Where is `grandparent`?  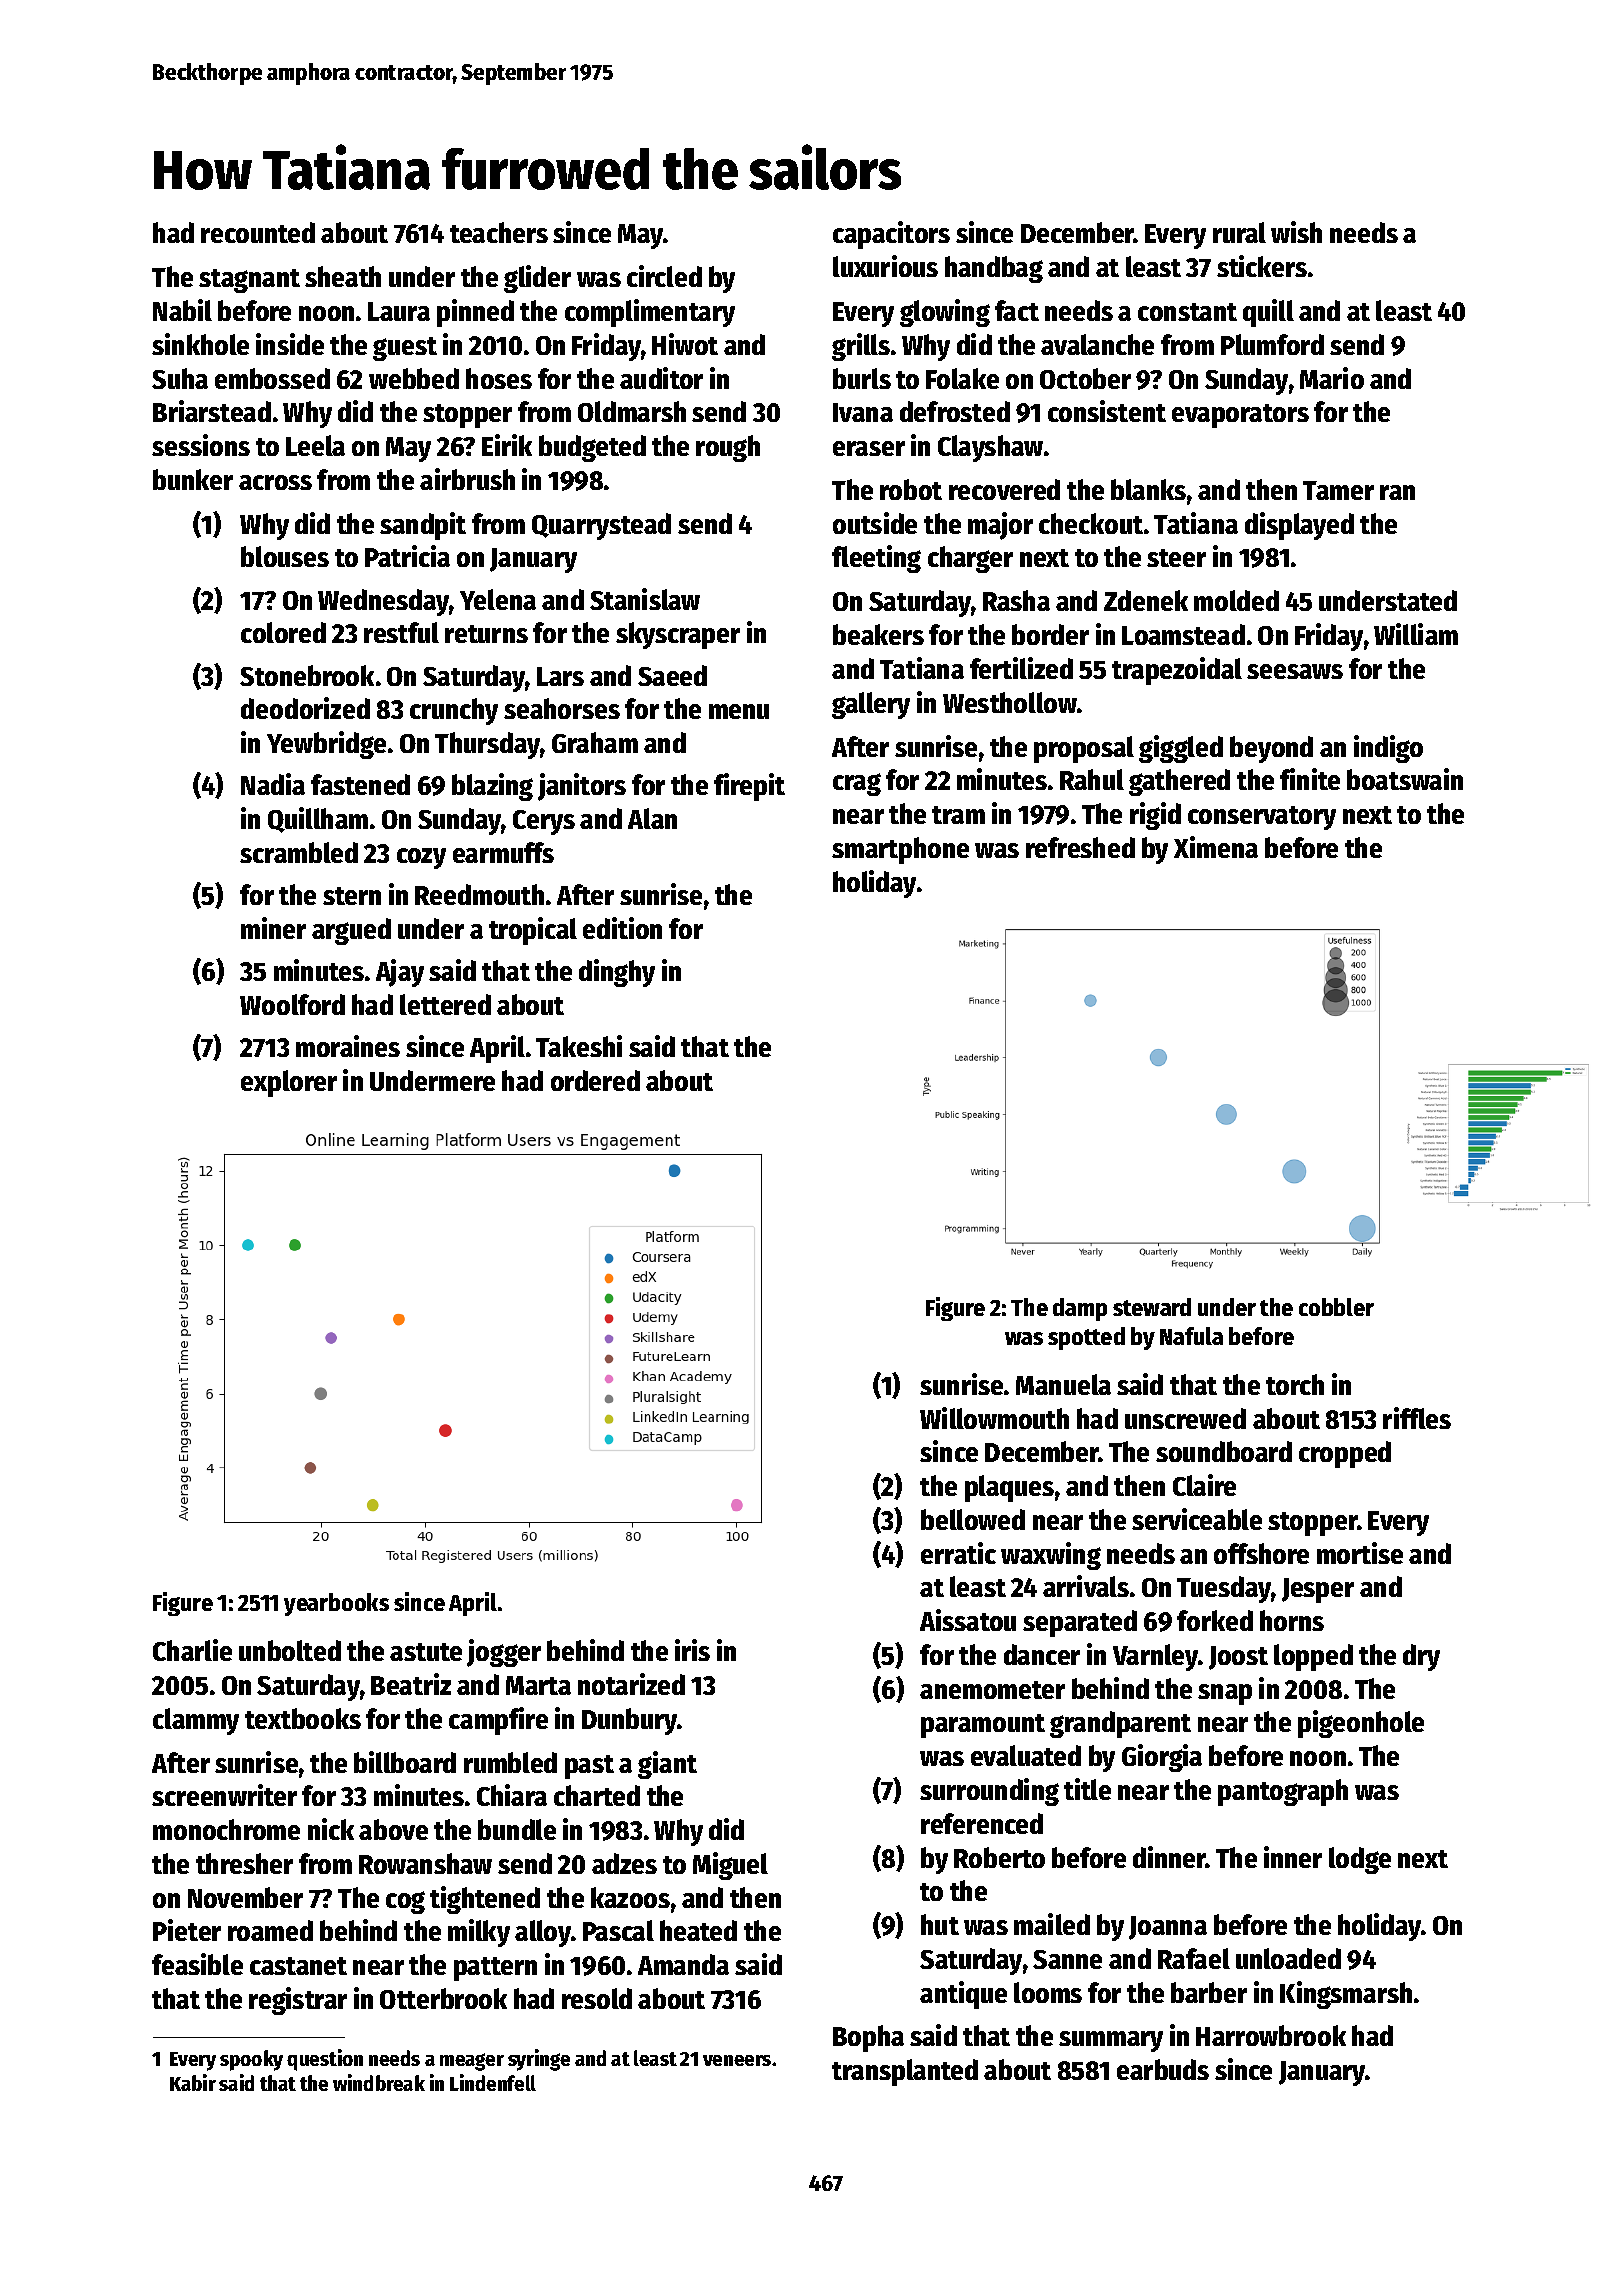 grandparent is located at coordinates (1120, 1724).
